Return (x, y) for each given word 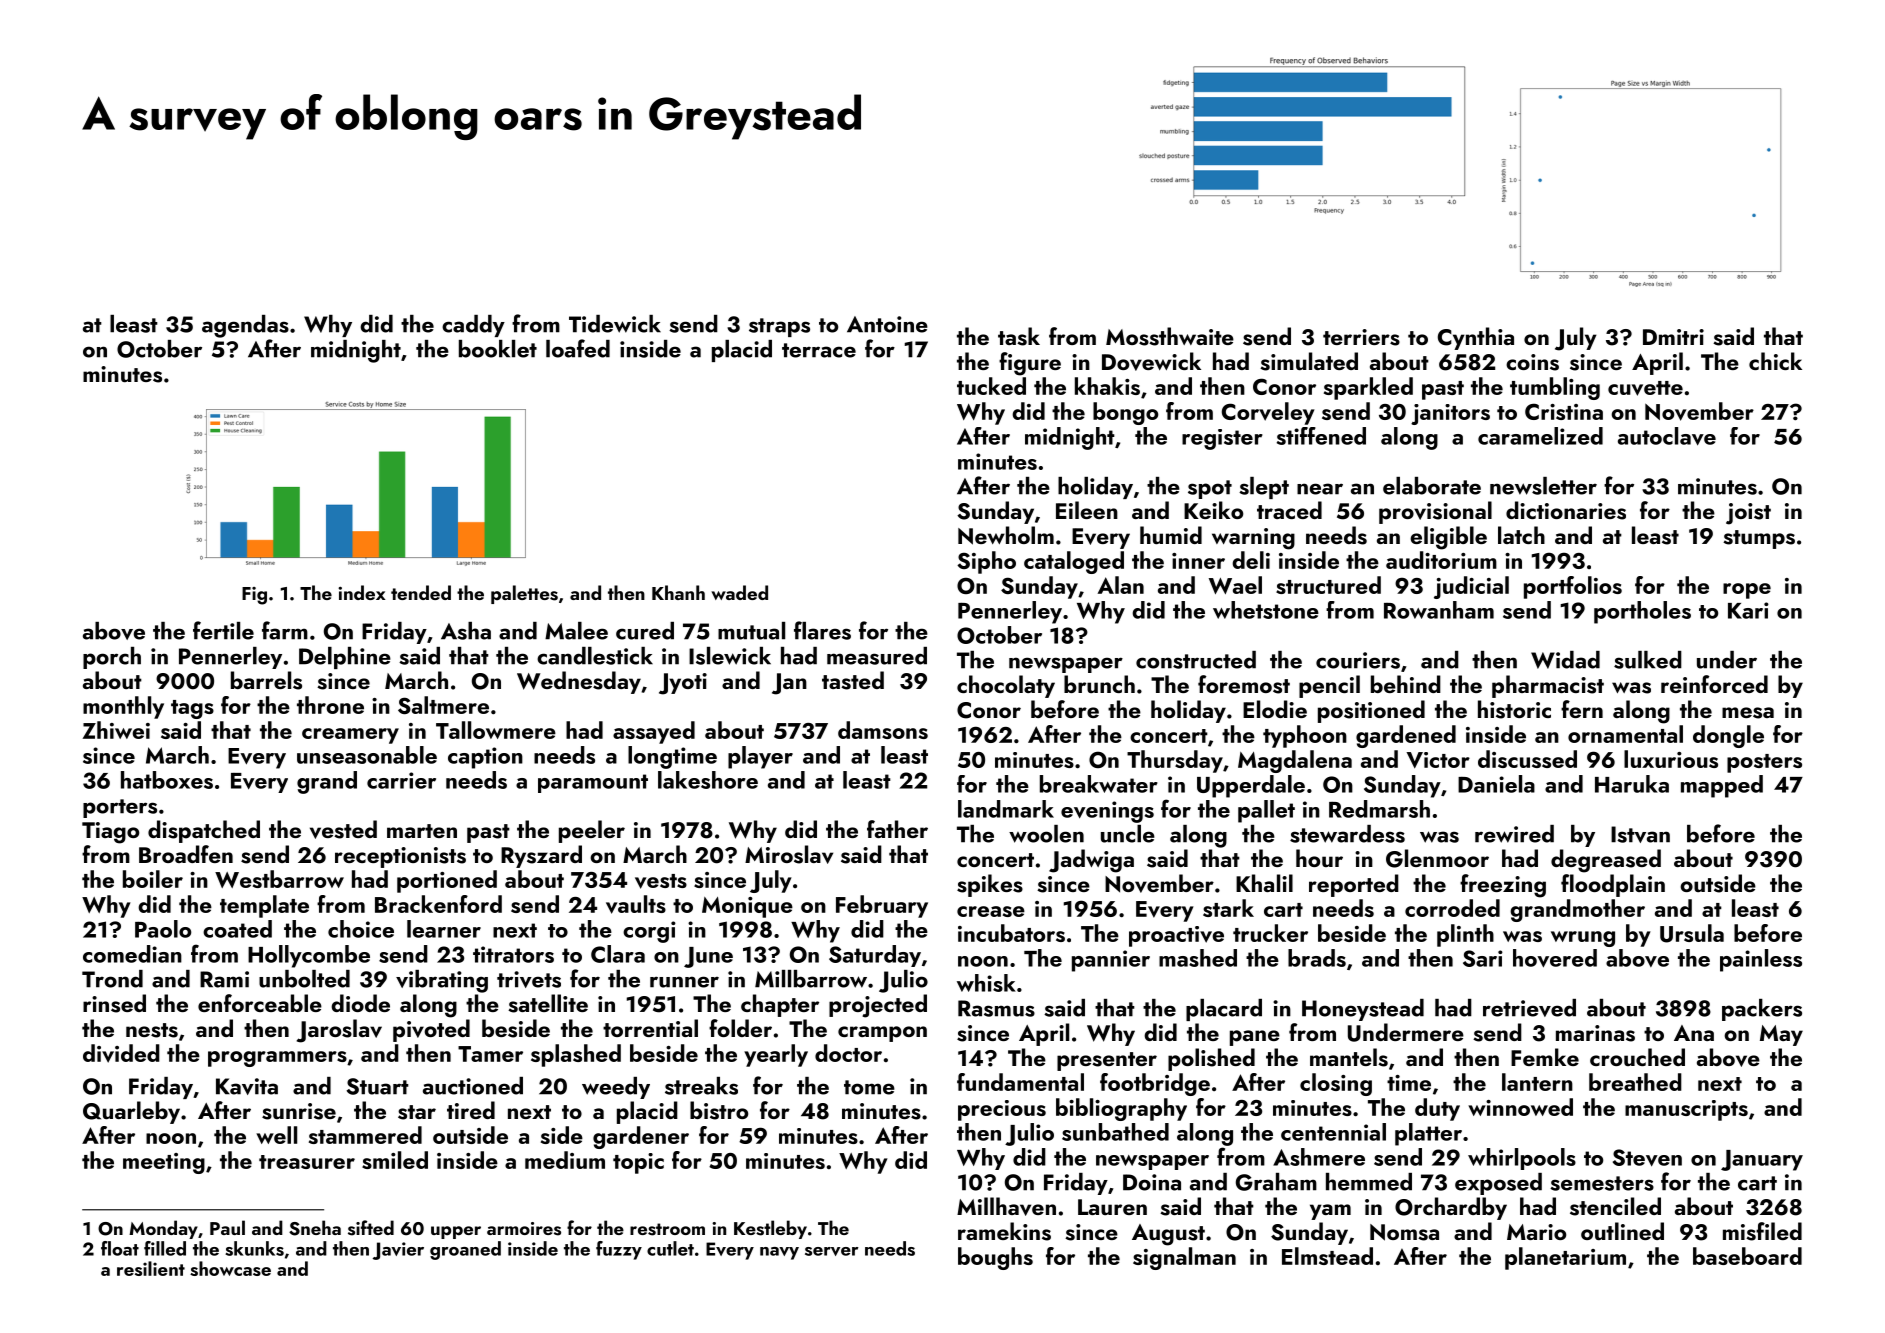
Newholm (1006, 535)
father (897, 829)
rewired (1514, 834)
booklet (498, 349)
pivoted (431, 1030)
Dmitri (1673, 337)
